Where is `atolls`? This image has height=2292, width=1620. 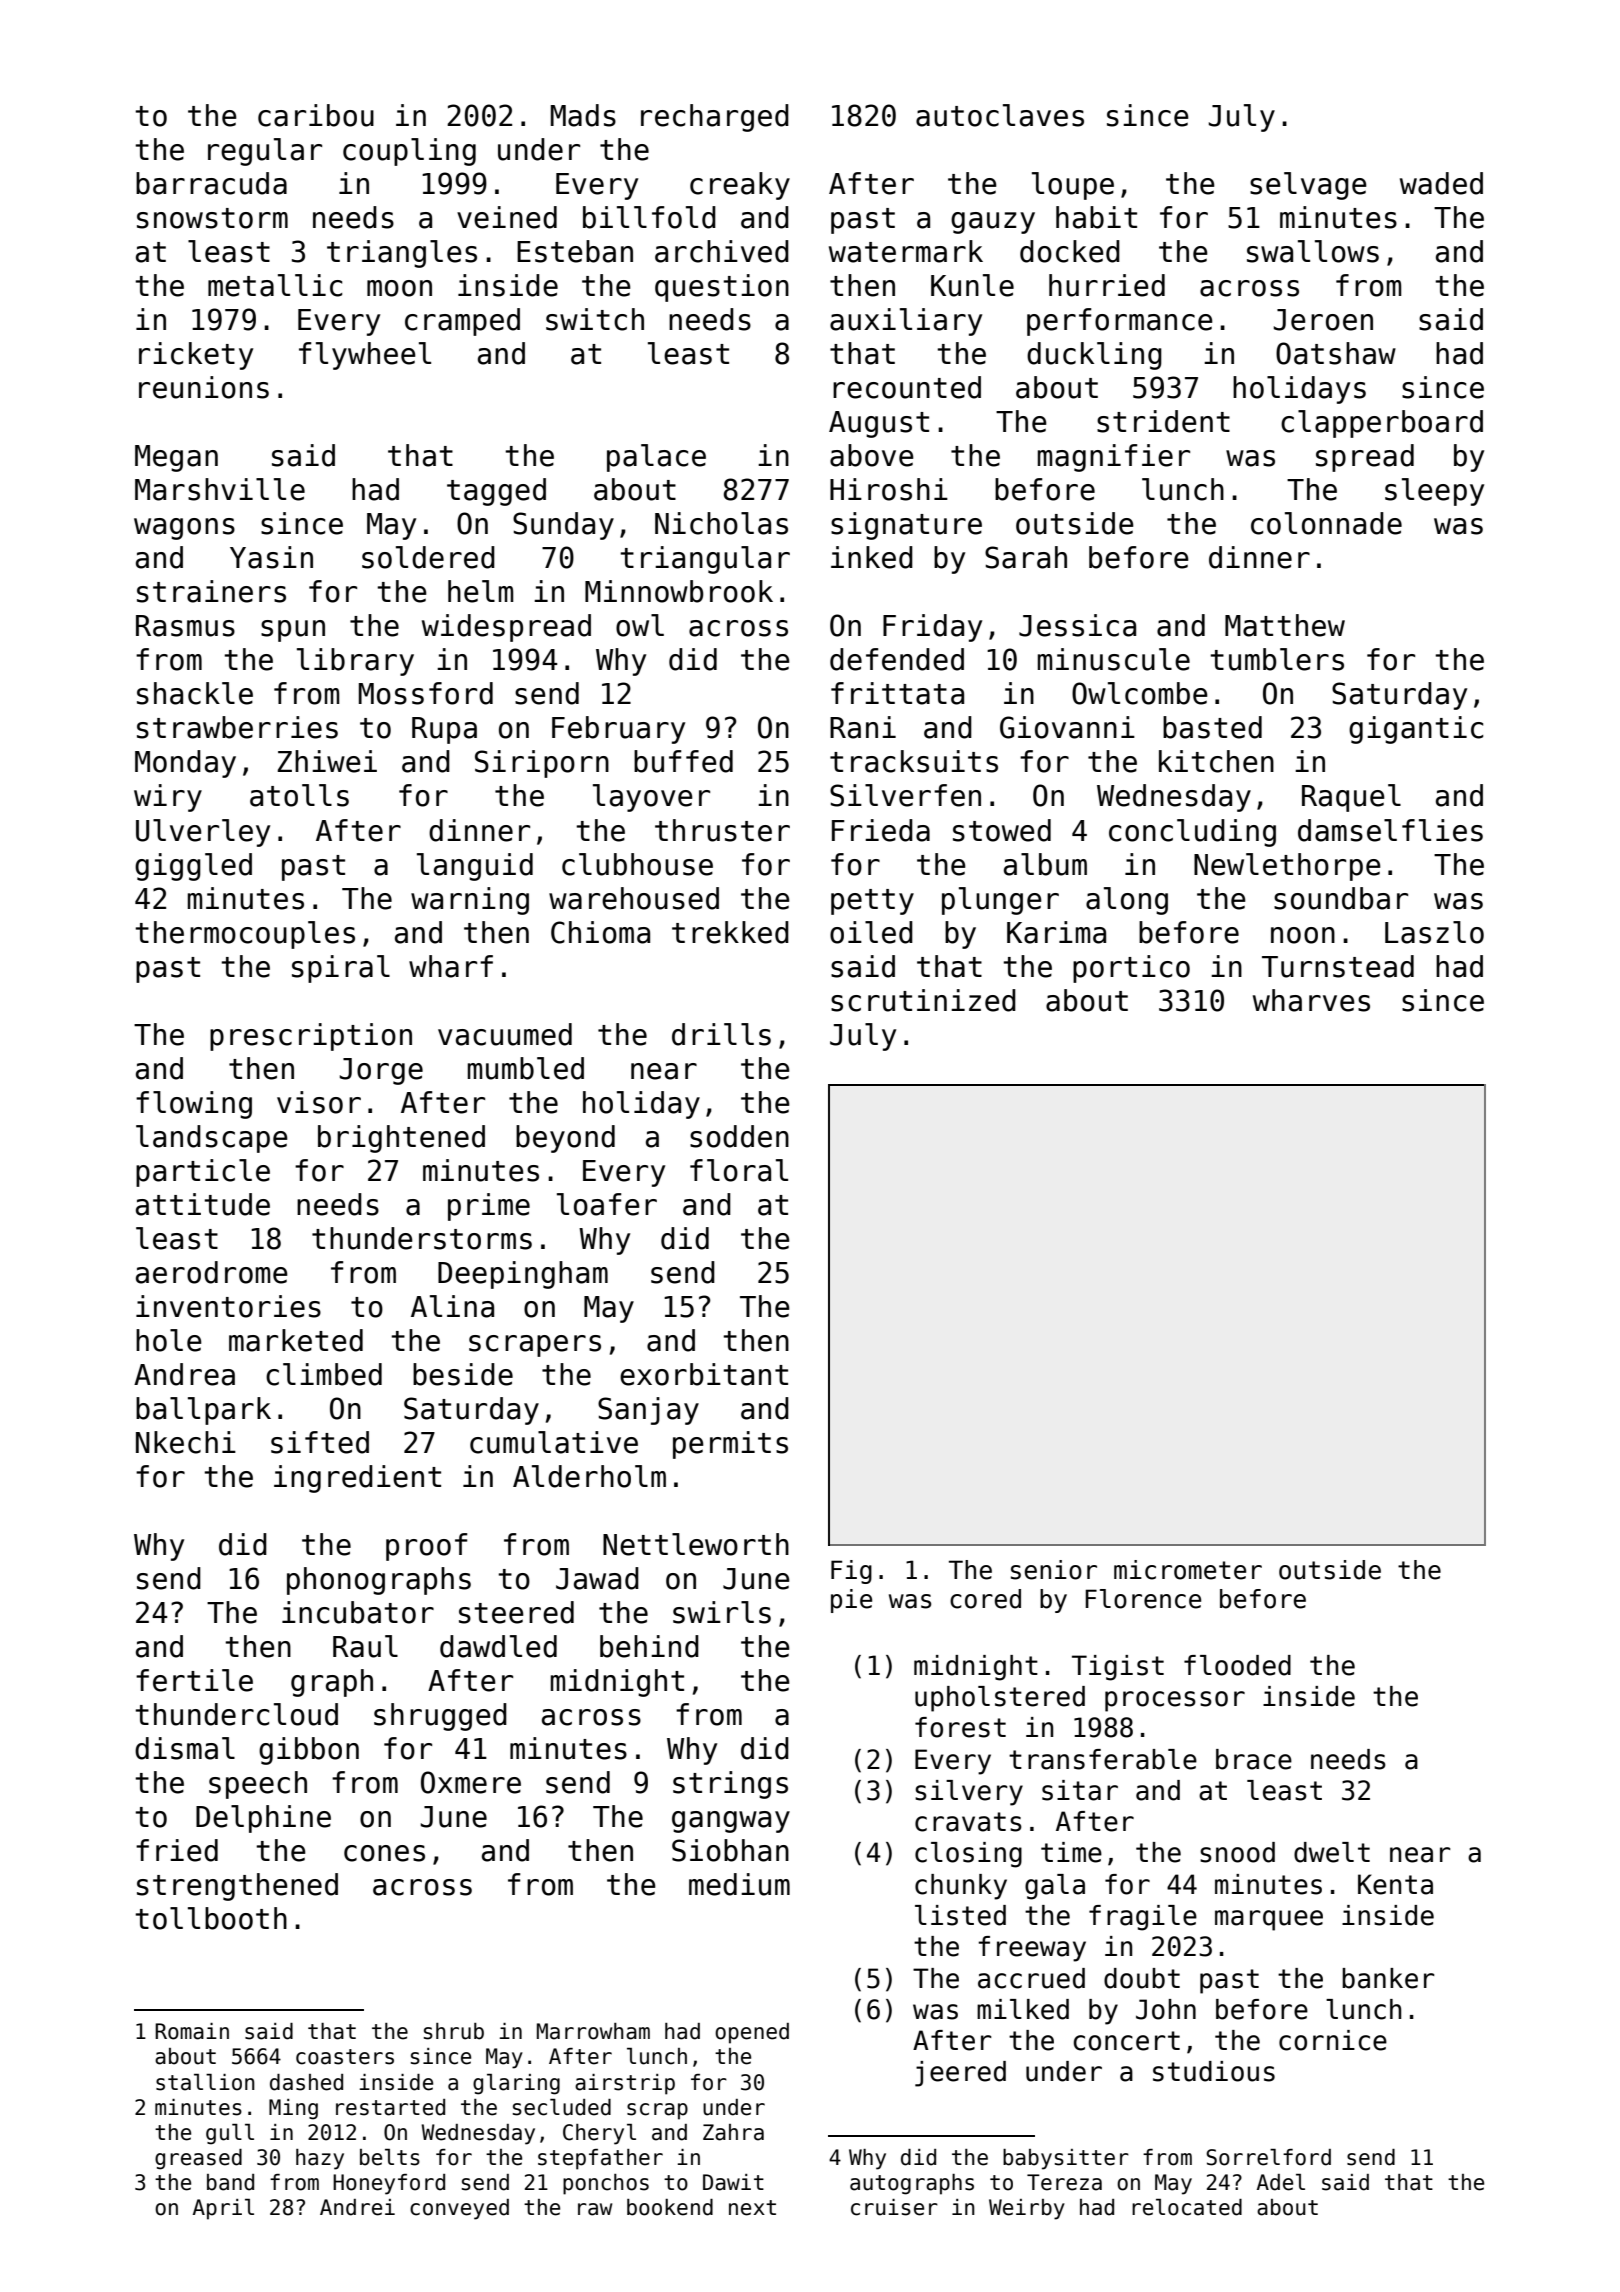
atolls is located at coordinates (299, 795).
